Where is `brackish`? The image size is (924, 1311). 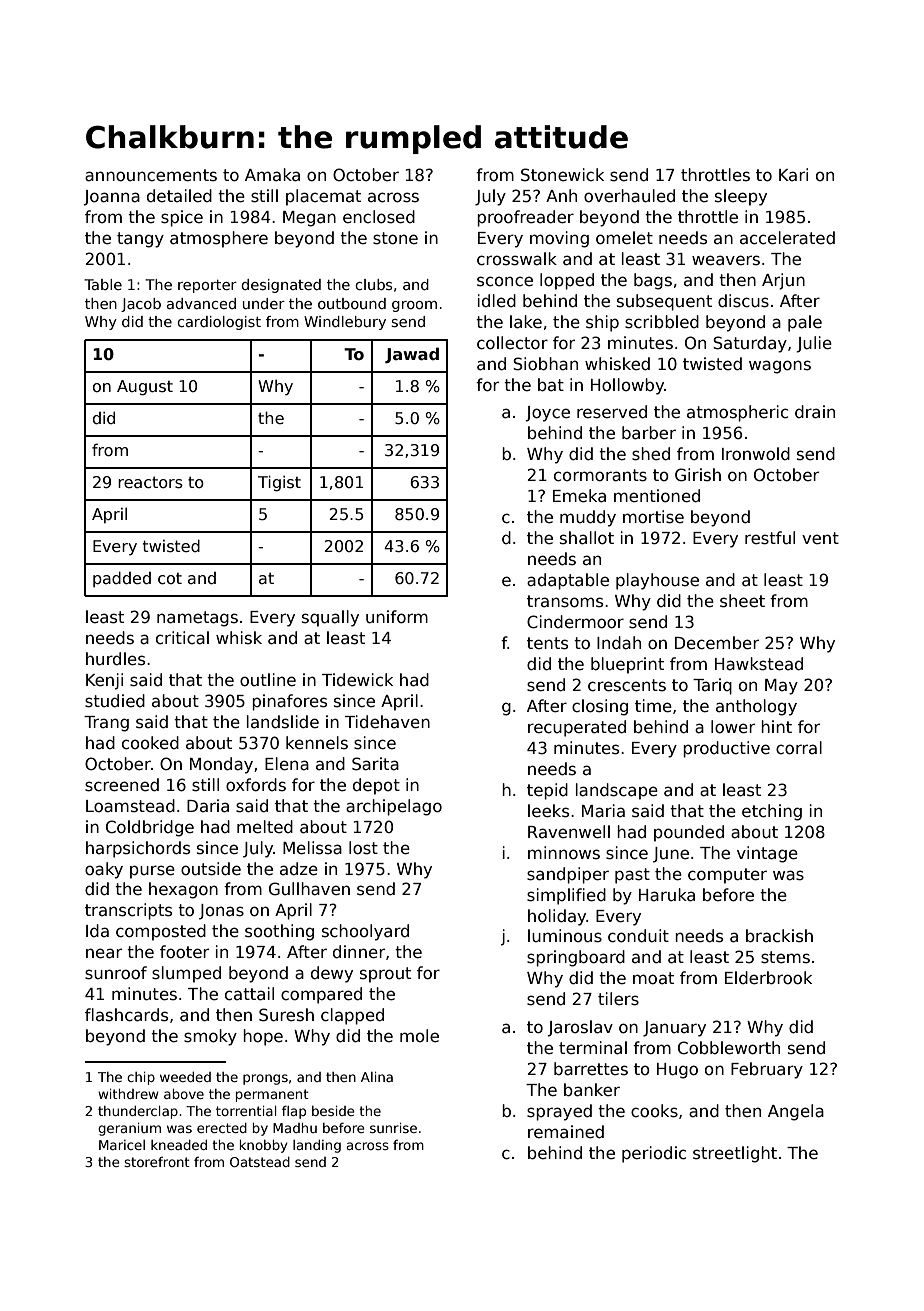
brackish is located at coordinates (779, 936).
